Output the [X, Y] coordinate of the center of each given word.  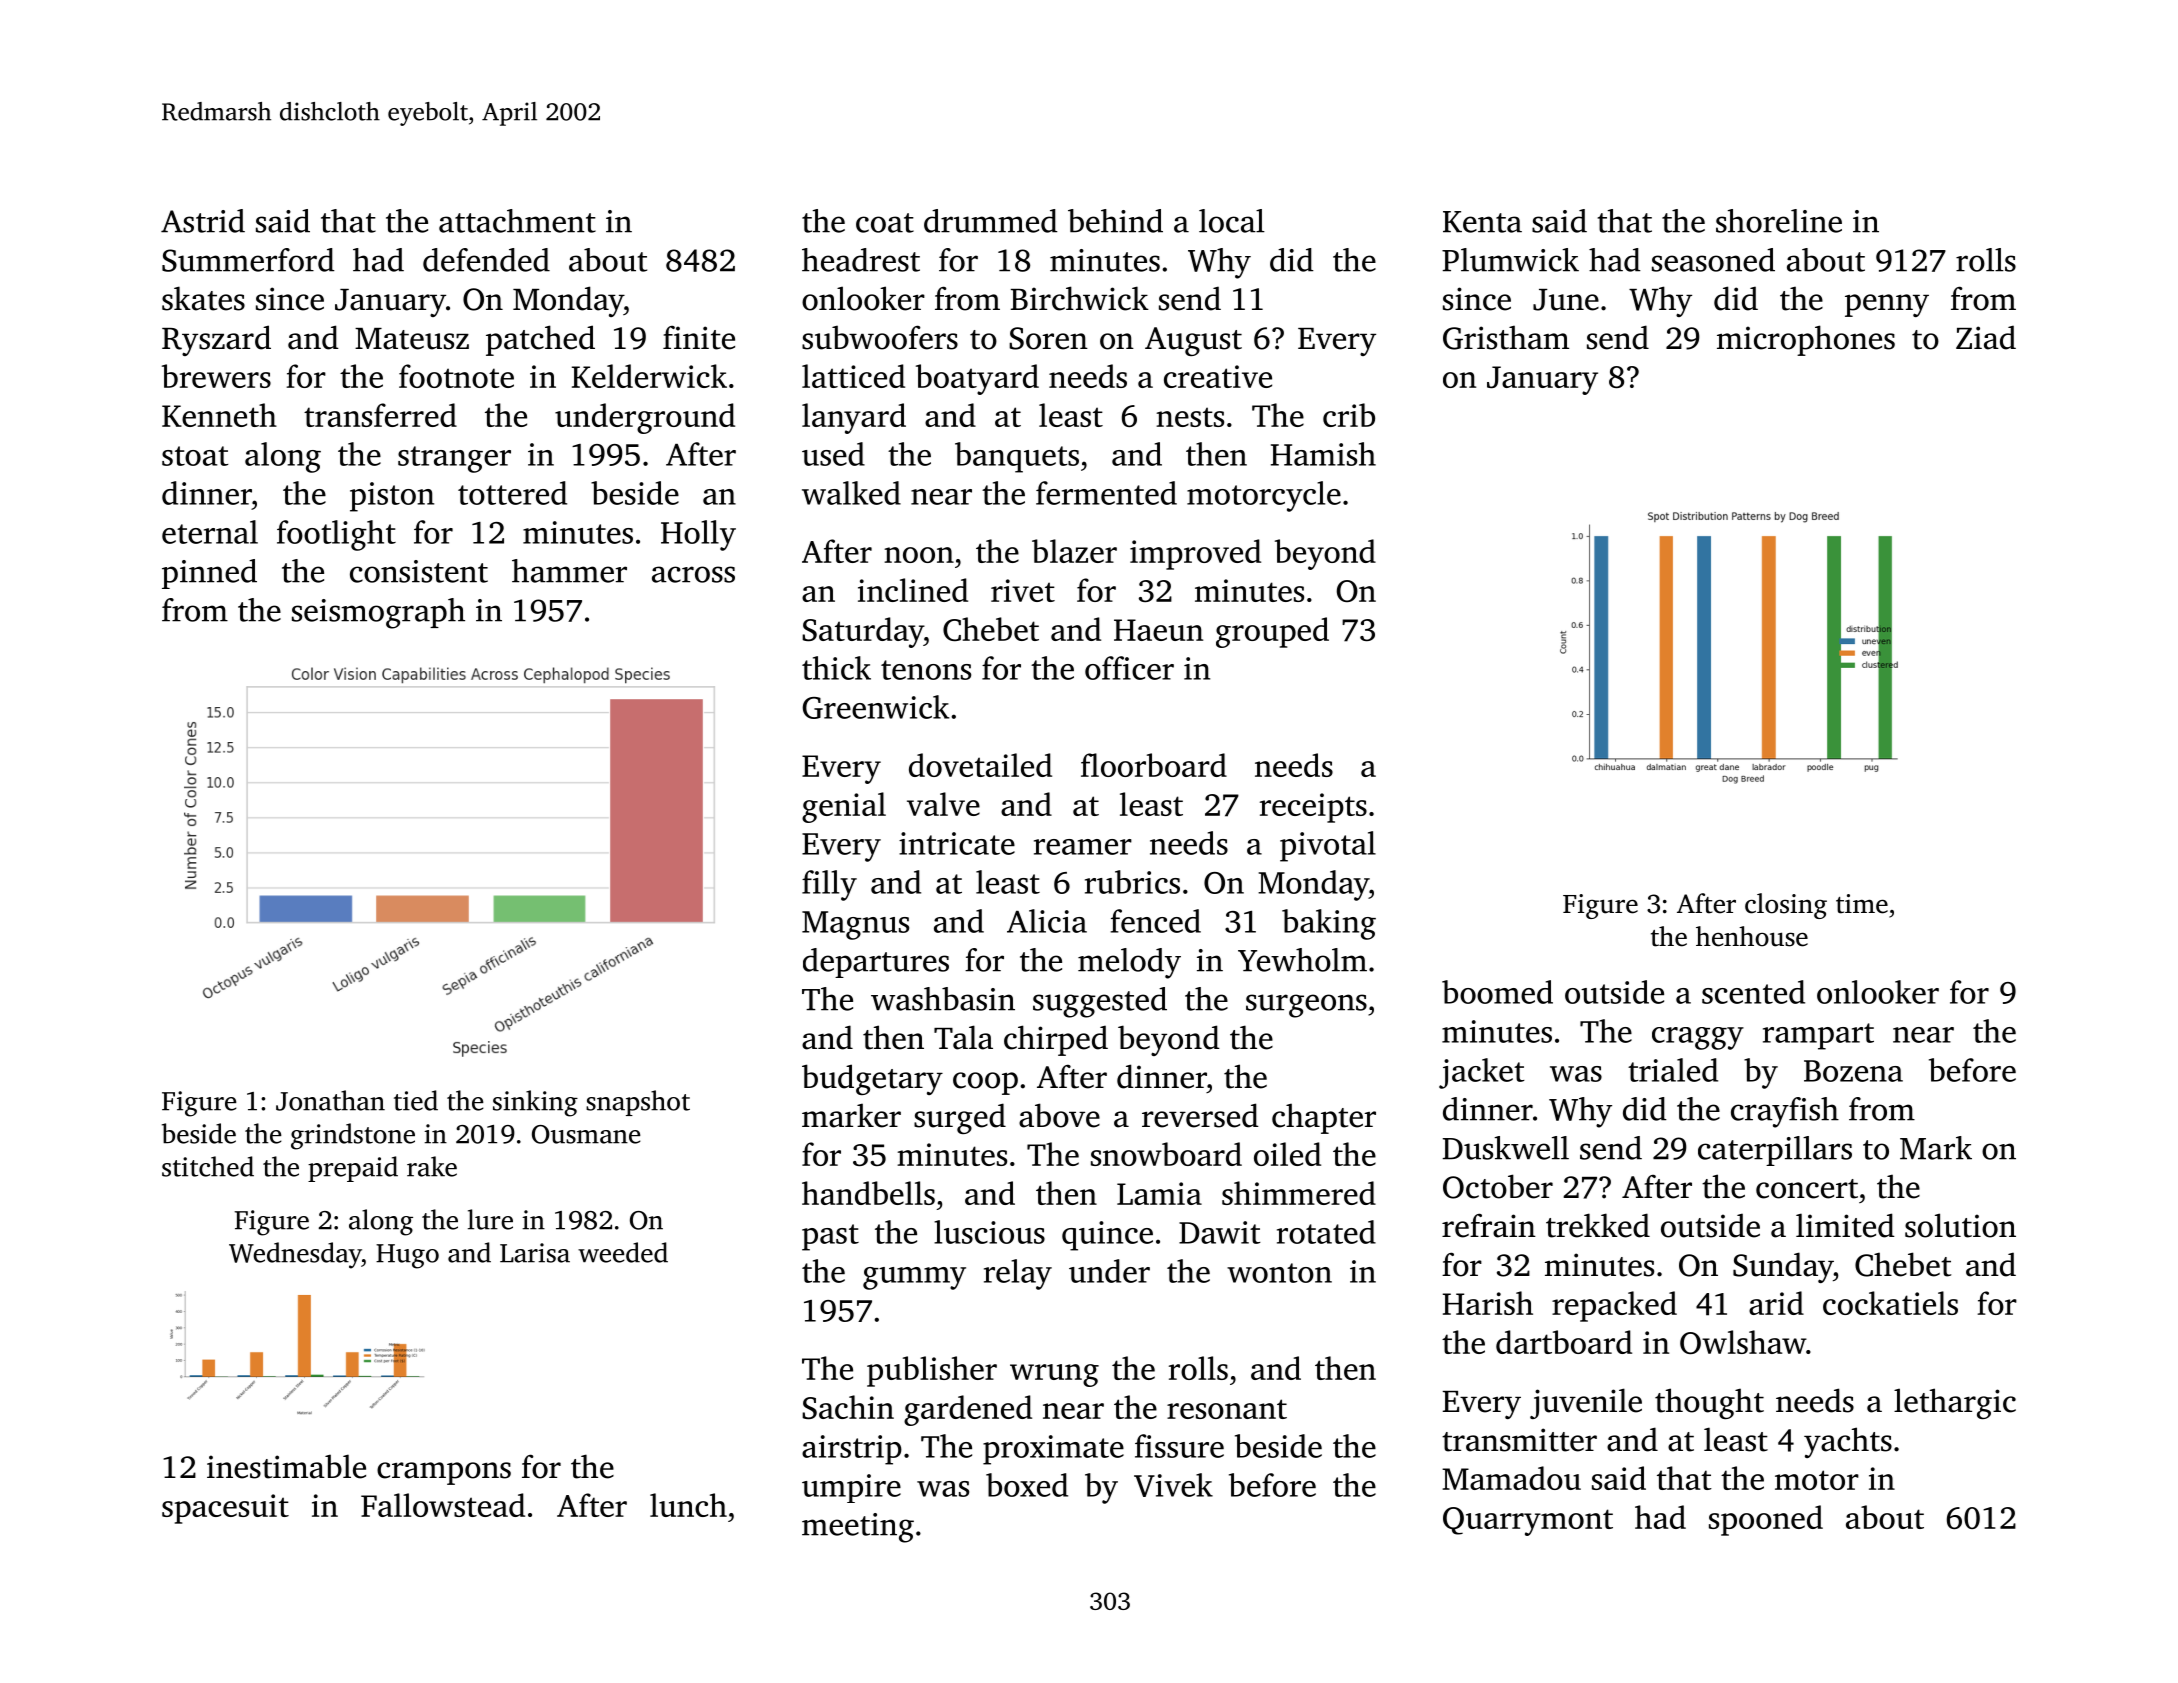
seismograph [378, 613]
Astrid [203, 221]
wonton [1279, 1273]
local [1232, 221]
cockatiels [1890, 1303]
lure [490, 1219]
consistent [419, 571]
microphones [1806, 340]
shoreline [1779, 221]
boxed [1027, 1485]
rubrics [1132, 882]
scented [1753, 992]
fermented [1106, 493]
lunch [688, 1505]
